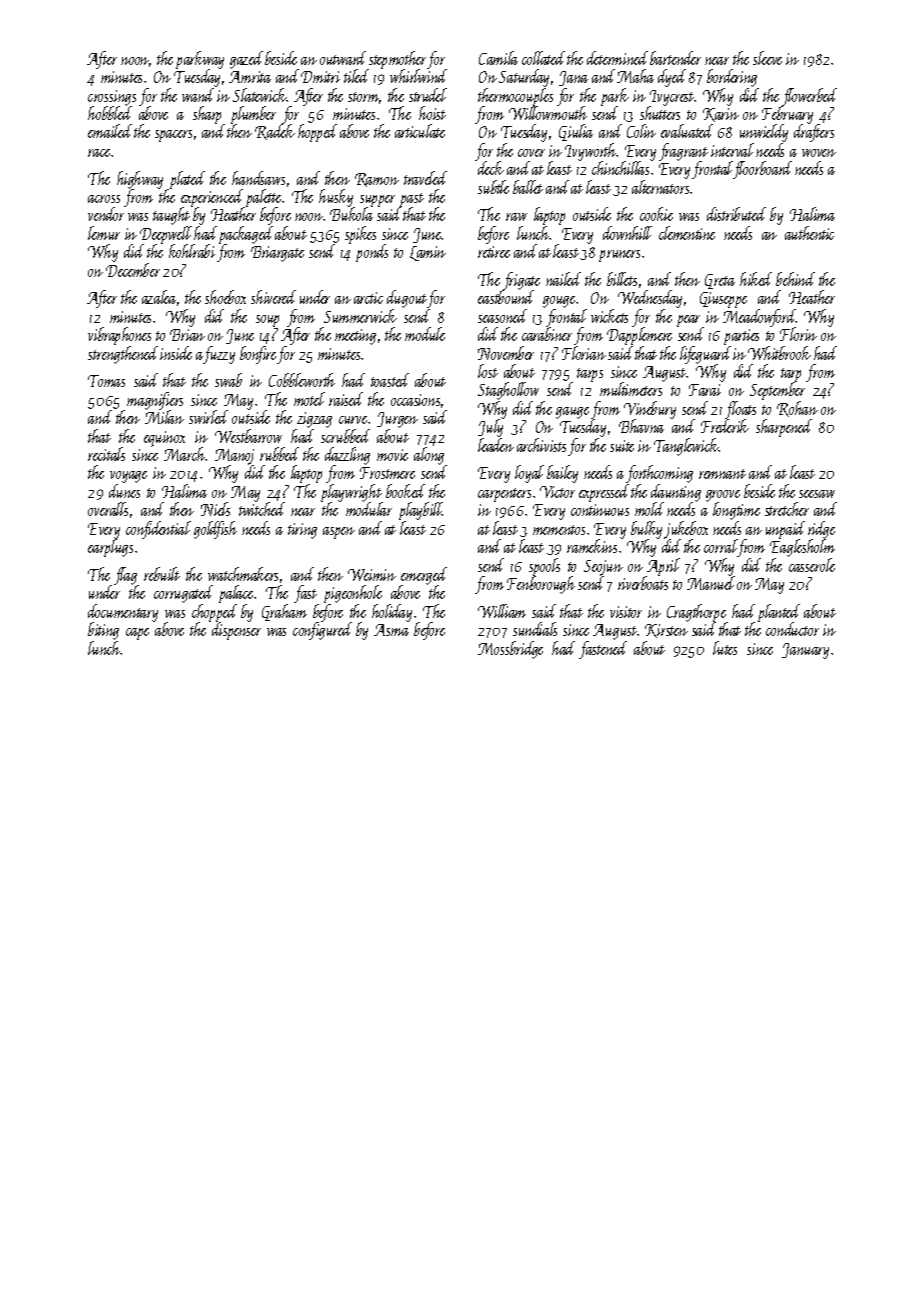  What do you see at coordinates (103, 631) in the screenshot?
I see `biting` at bounding box center [103, 631].
